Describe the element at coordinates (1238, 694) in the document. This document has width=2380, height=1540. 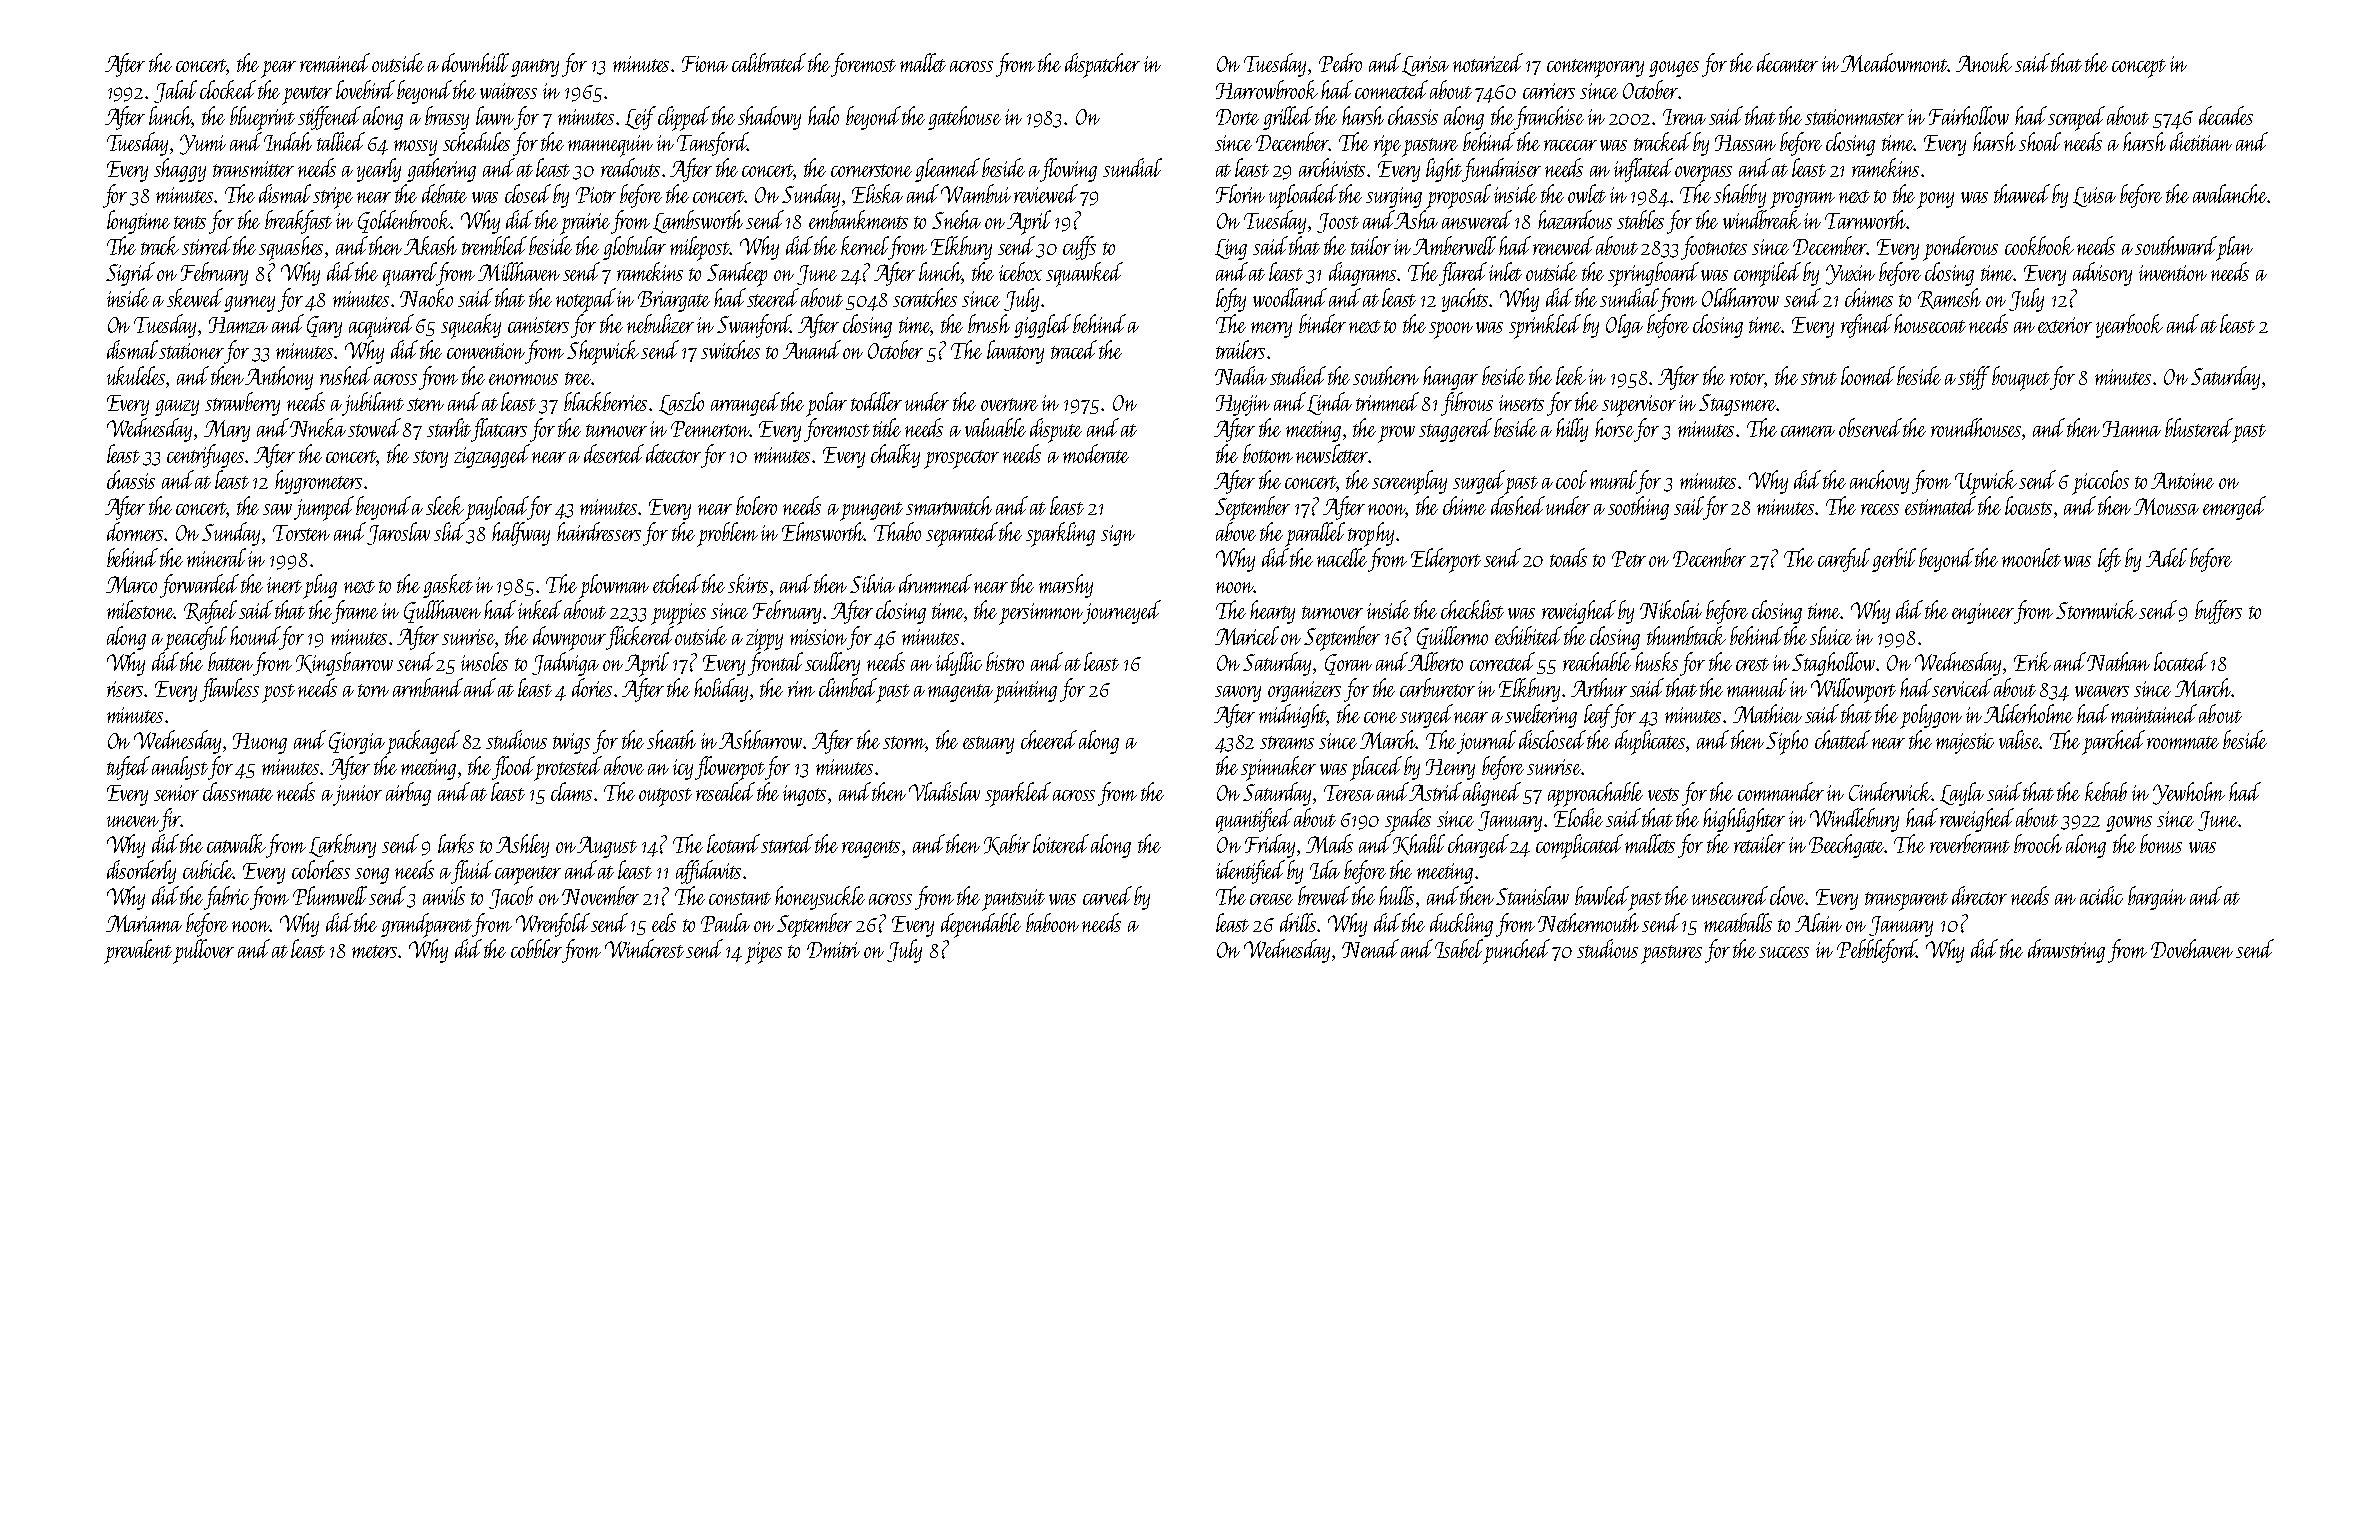
I see `savory` at that location.
